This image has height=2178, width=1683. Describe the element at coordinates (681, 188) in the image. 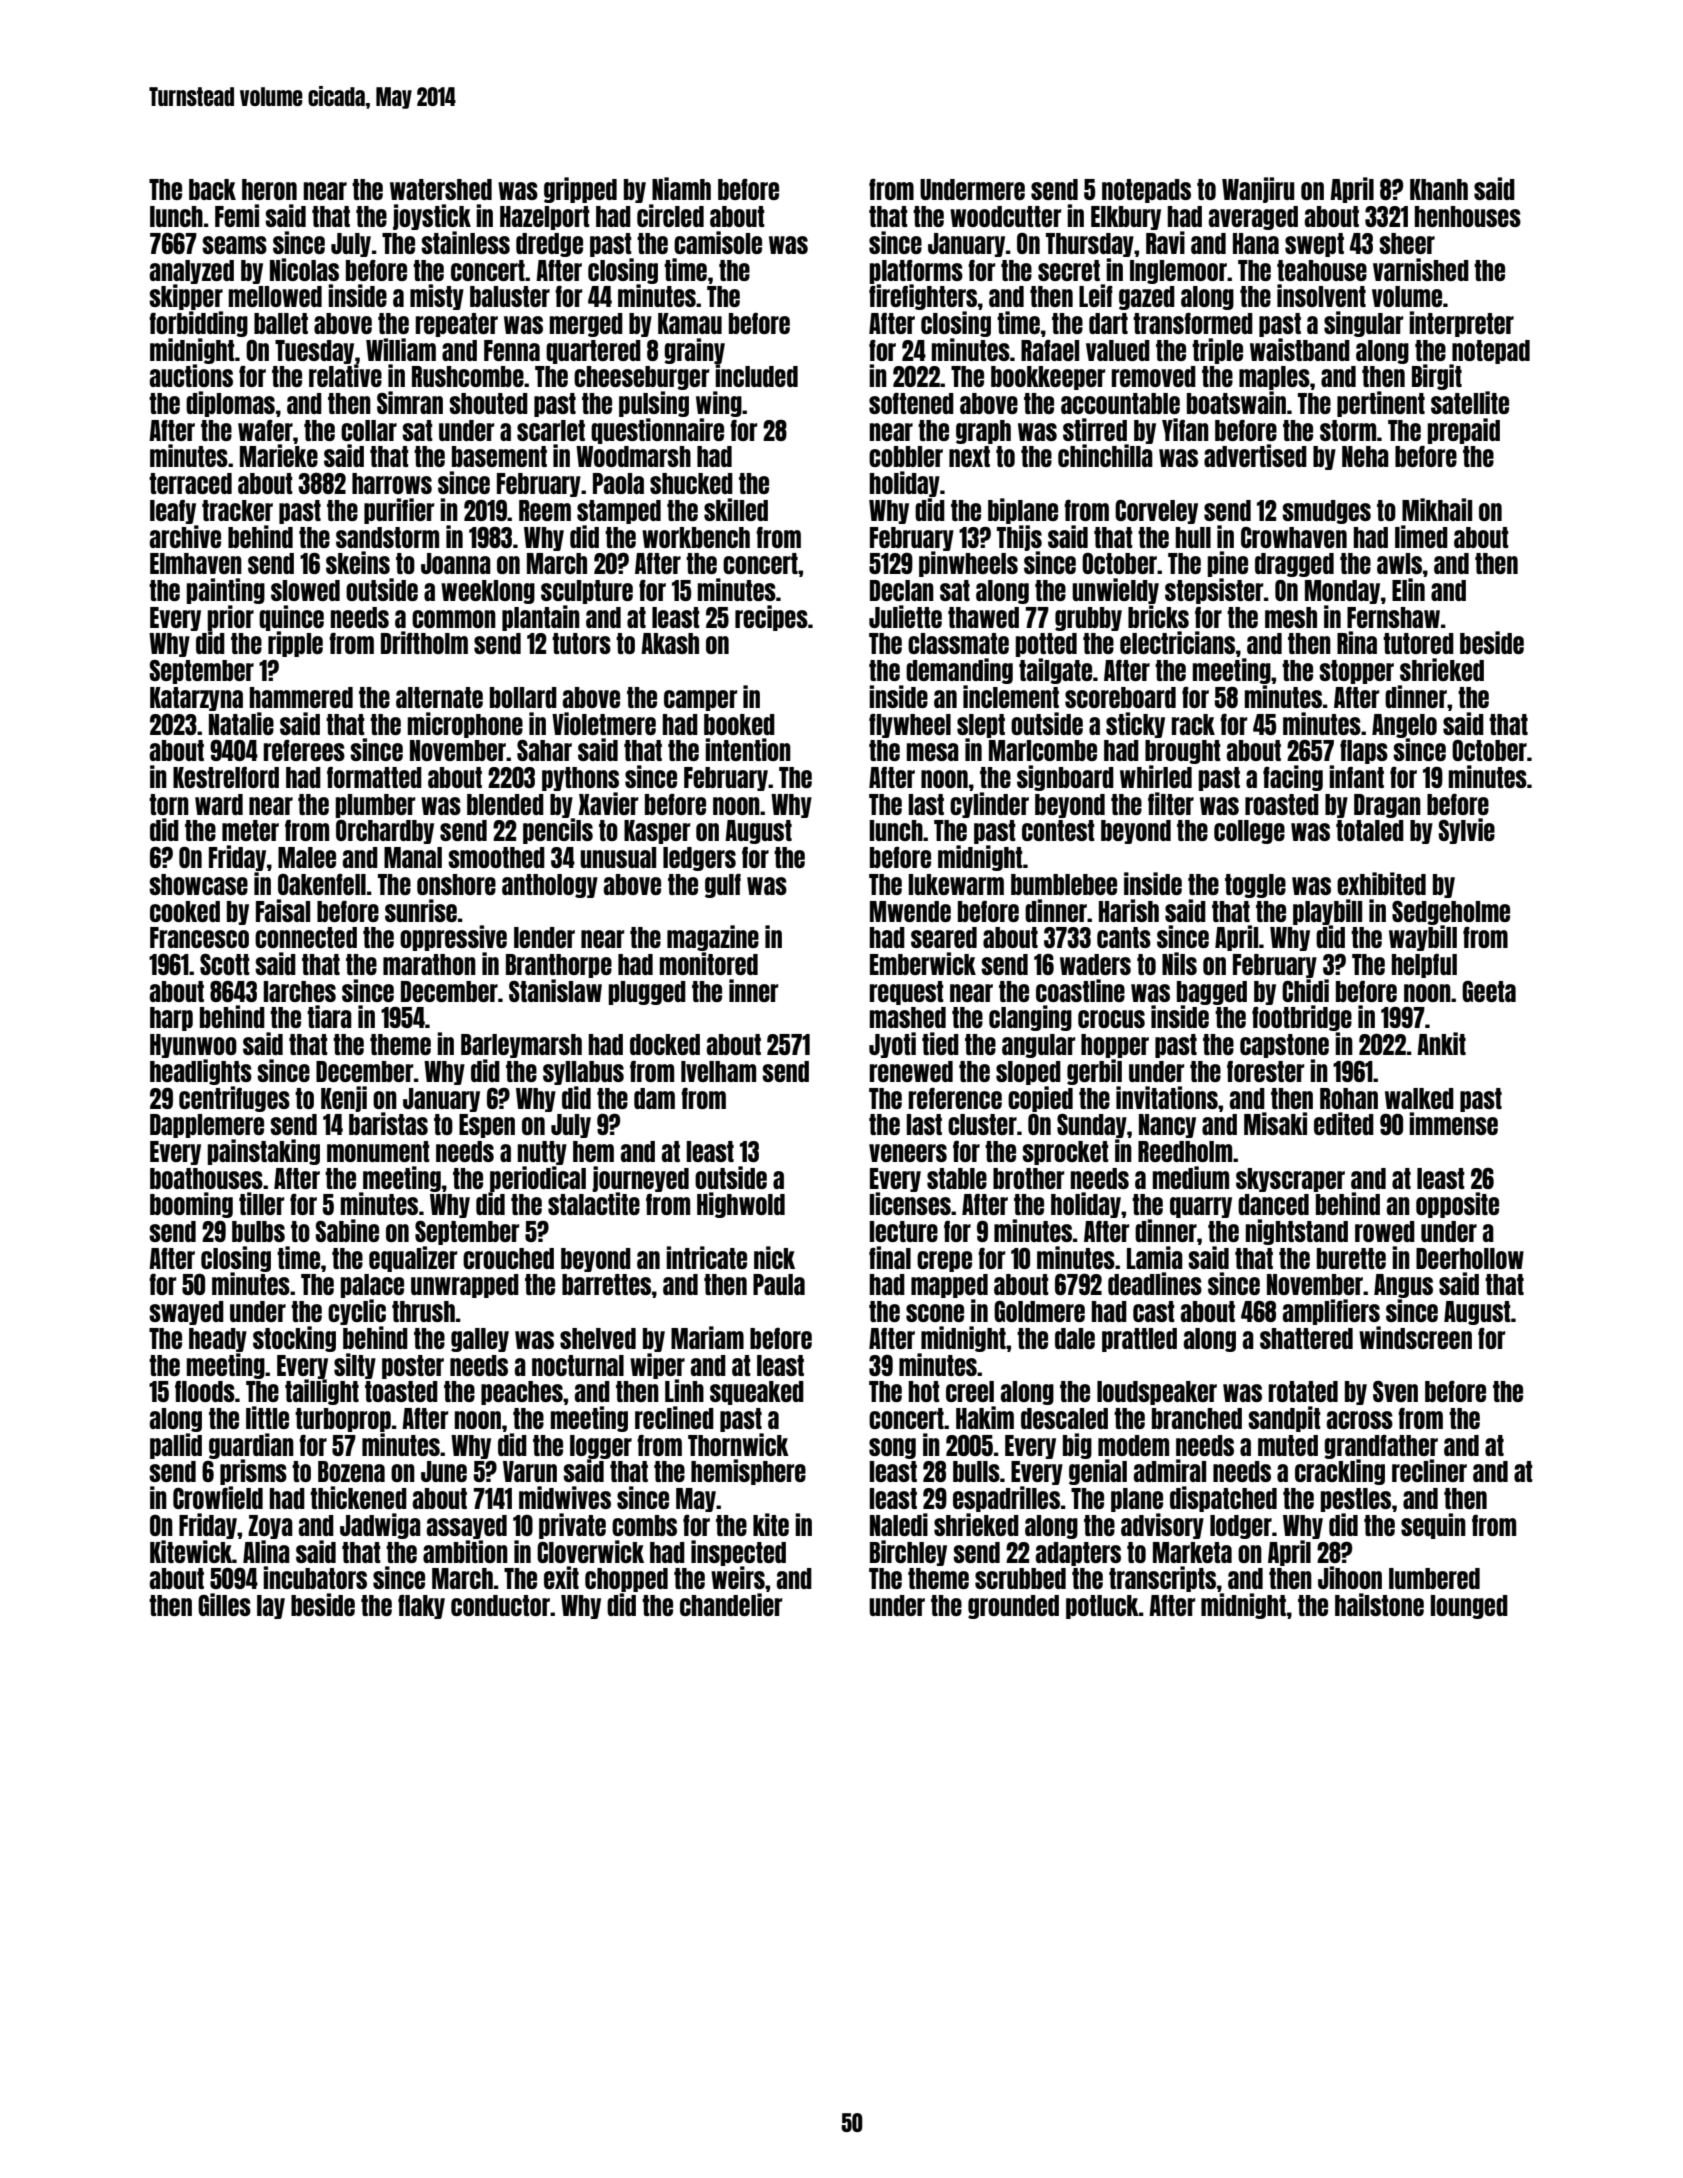

I see `Niamh` at that location.
